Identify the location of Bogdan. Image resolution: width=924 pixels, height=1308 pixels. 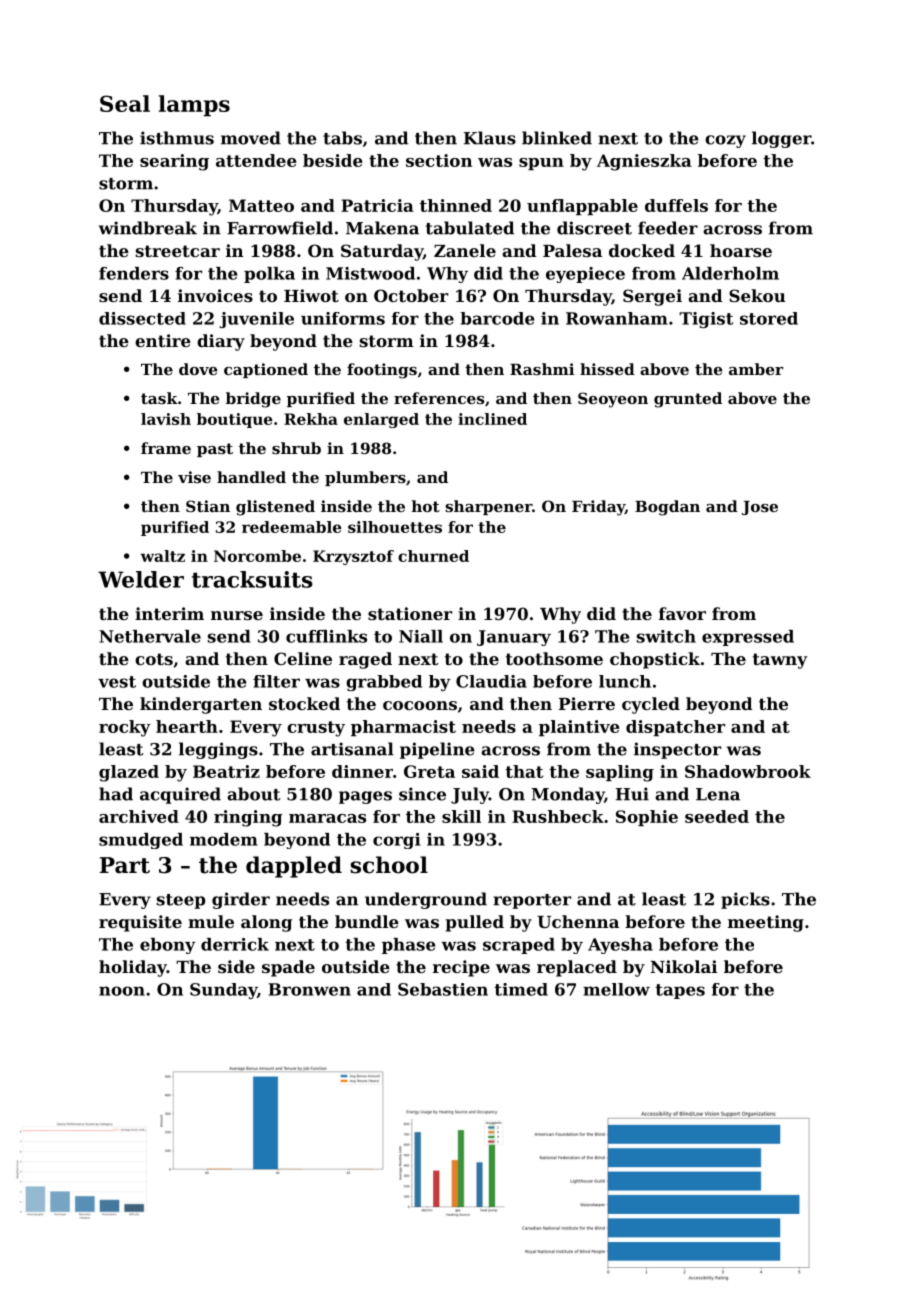
(667, 508).
